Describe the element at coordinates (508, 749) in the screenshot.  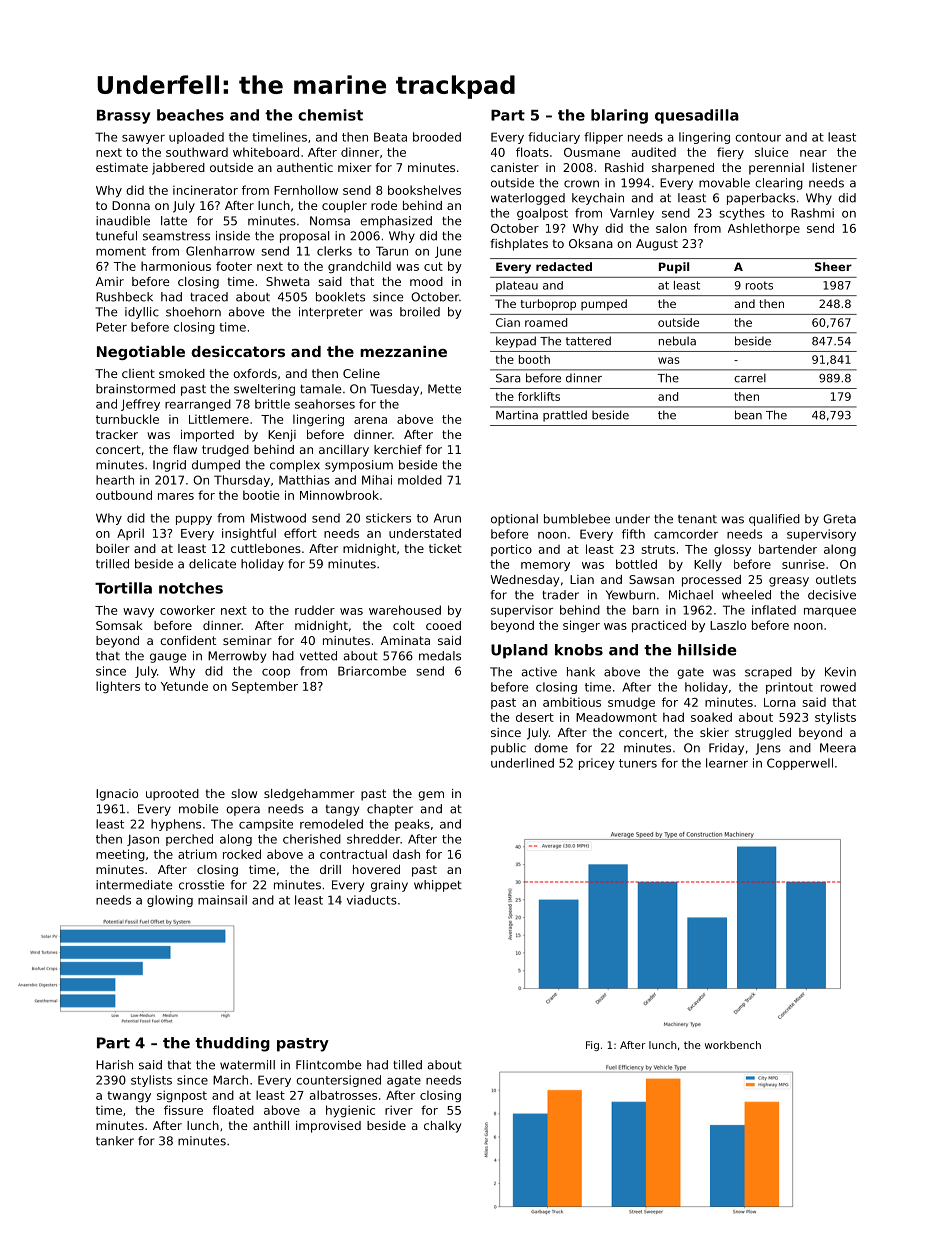
I see `public` at that location.
